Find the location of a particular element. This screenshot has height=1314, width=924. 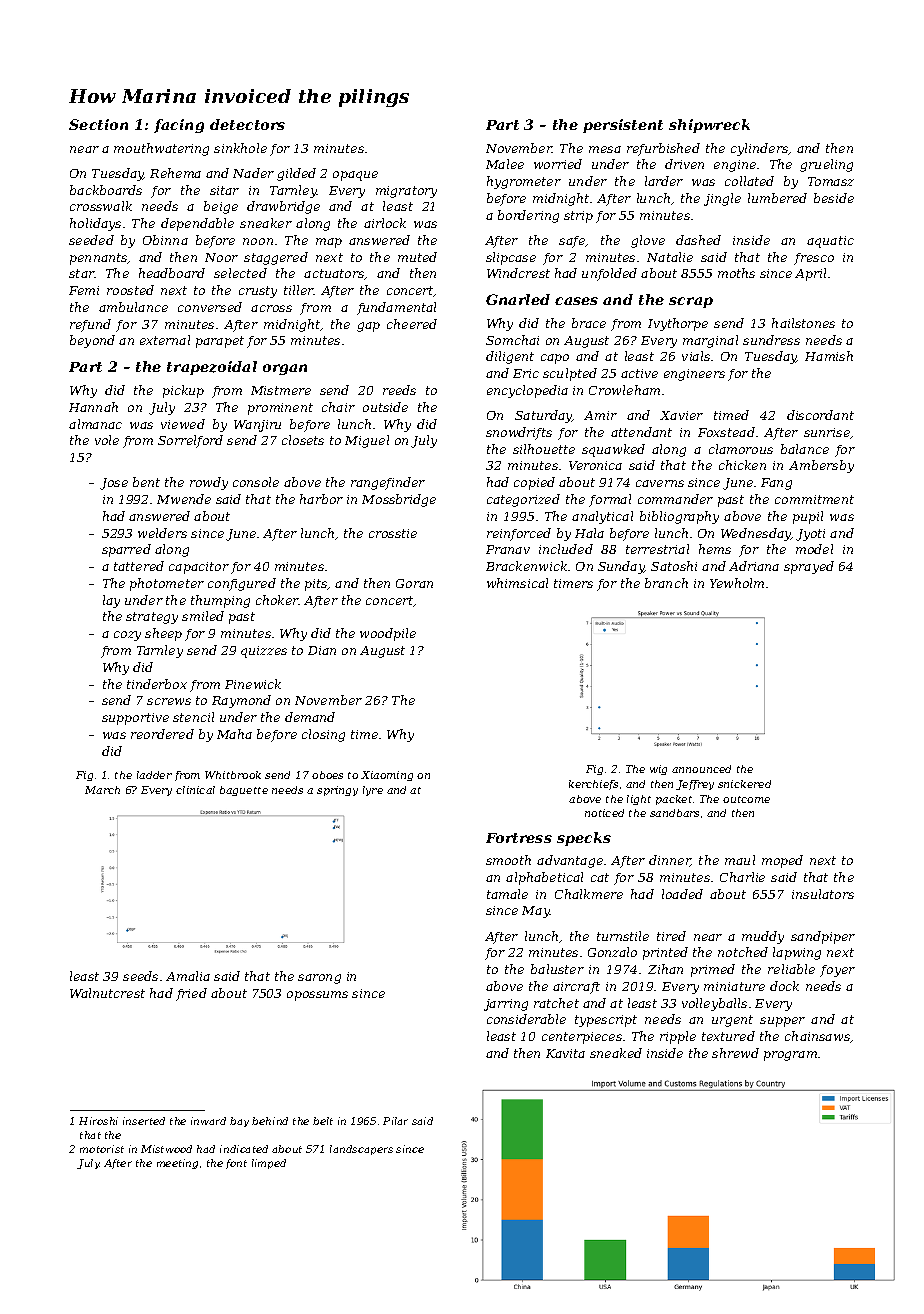

jingle is located at coordinates (722, 199).
